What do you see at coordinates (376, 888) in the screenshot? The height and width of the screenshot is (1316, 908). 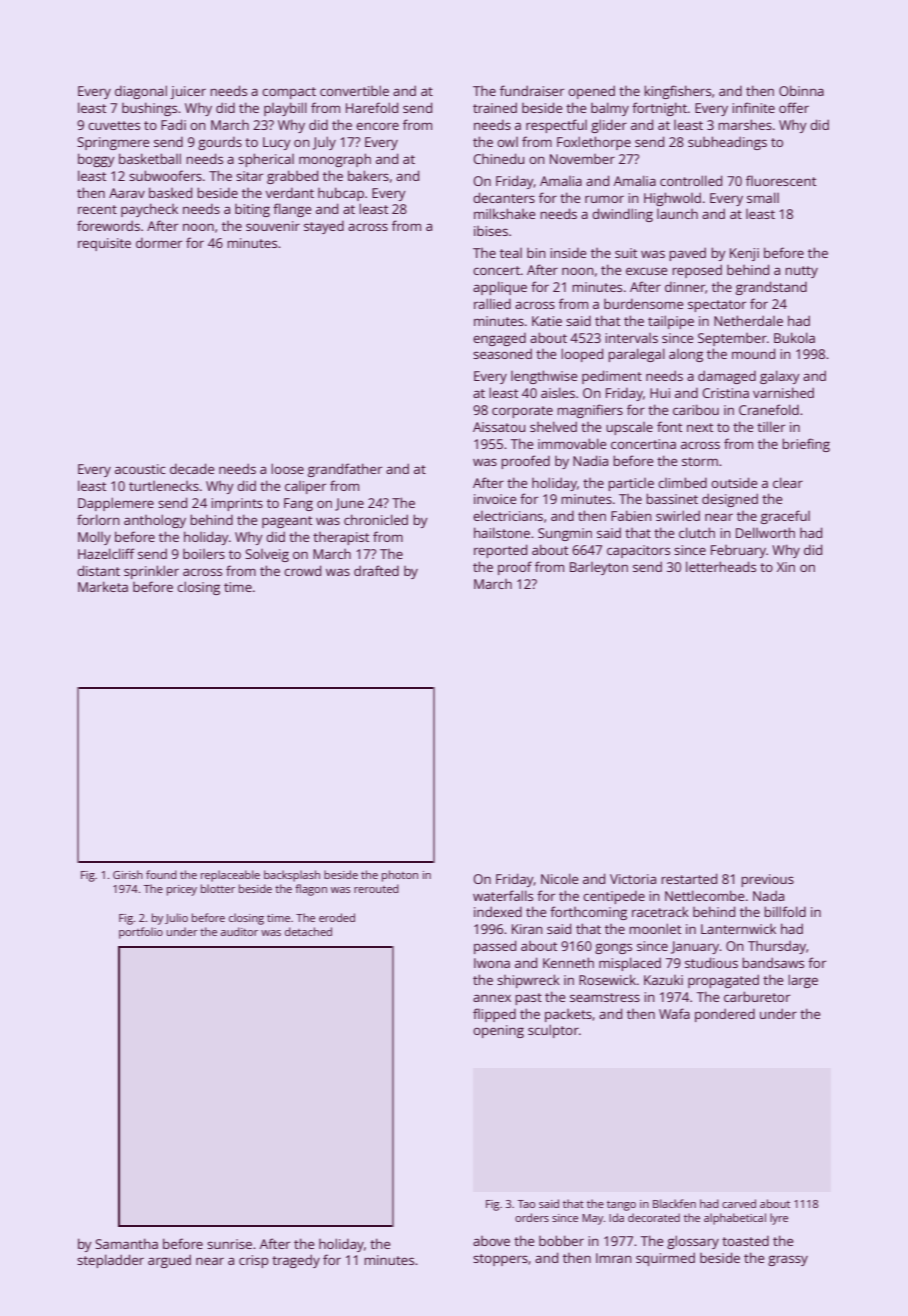 I see `rerouted` at bounding box center [376, 888].
